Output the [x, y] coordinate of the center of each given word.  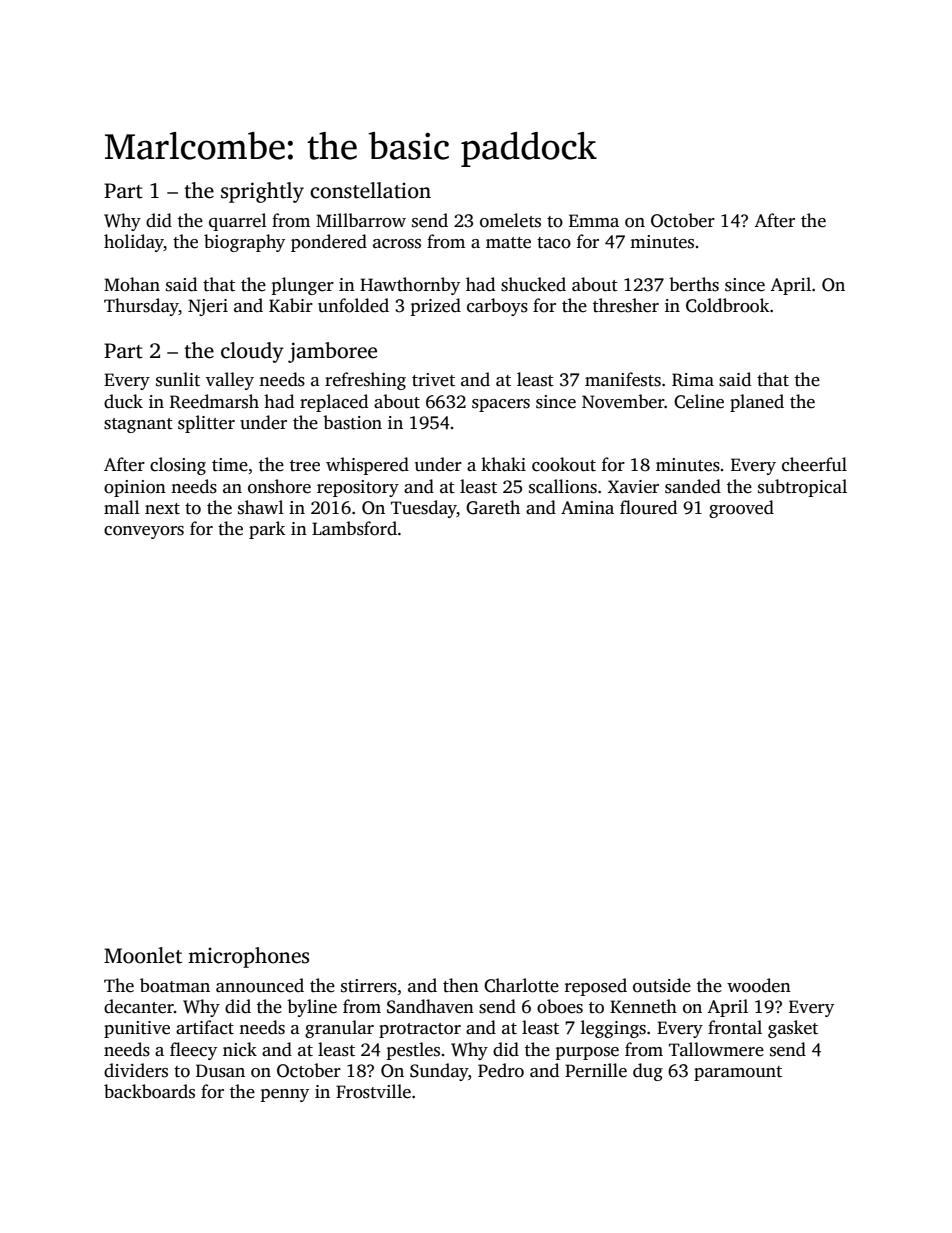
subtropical [802, 488]
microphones [248, 957]
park [267, 530]
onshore [279, 486]
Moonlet [143, 955]
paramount [738, 1073]
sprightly [262, 192]
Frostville [373, 1091]
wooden [759, 985]
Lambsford [354, 528]
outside [662, 985]
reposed [596, 987]
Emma [594, 220]
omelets [510, 220]
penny [285, 1095]
